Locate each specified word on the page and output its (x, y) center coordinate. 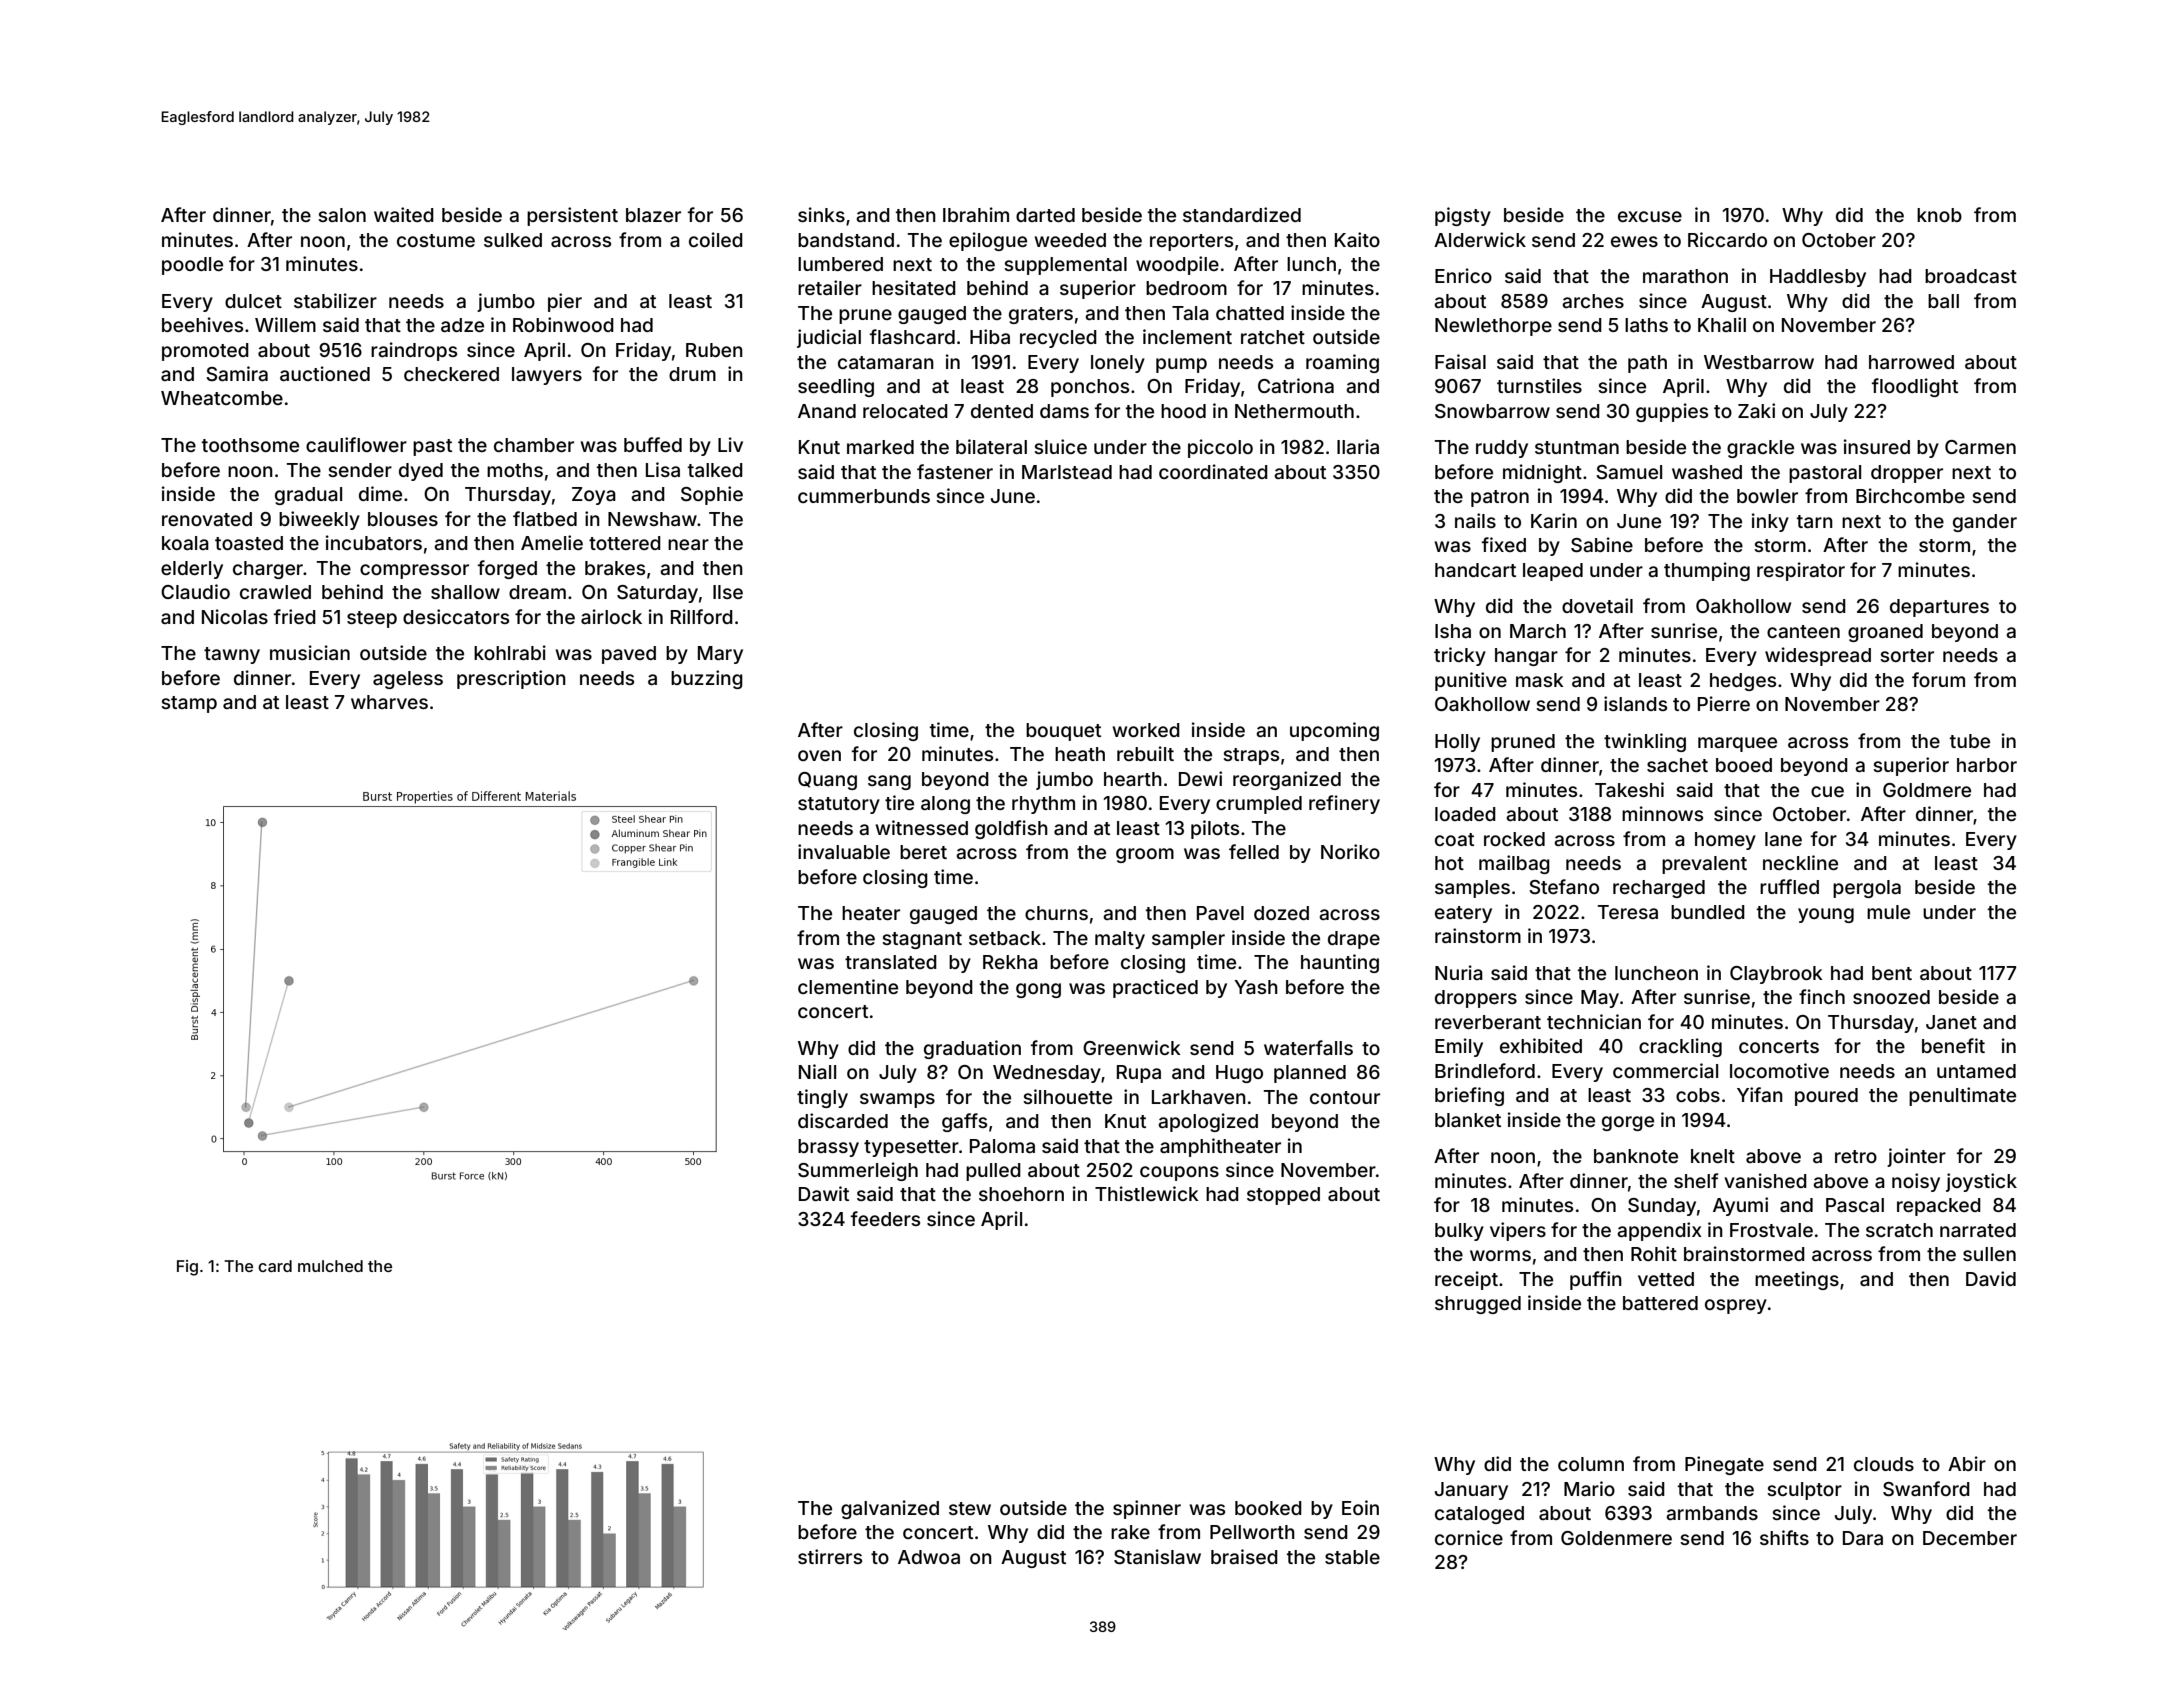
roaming (1342, 363)
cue (1827, 791)
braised (1244, 1556)
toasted (249, 543)
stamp (189, 704)
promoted (205, 352)
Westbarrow (1759, 362)
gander (1985, 523)
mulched (330, 1266)
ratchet (1273, 337)
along (945, 805)
